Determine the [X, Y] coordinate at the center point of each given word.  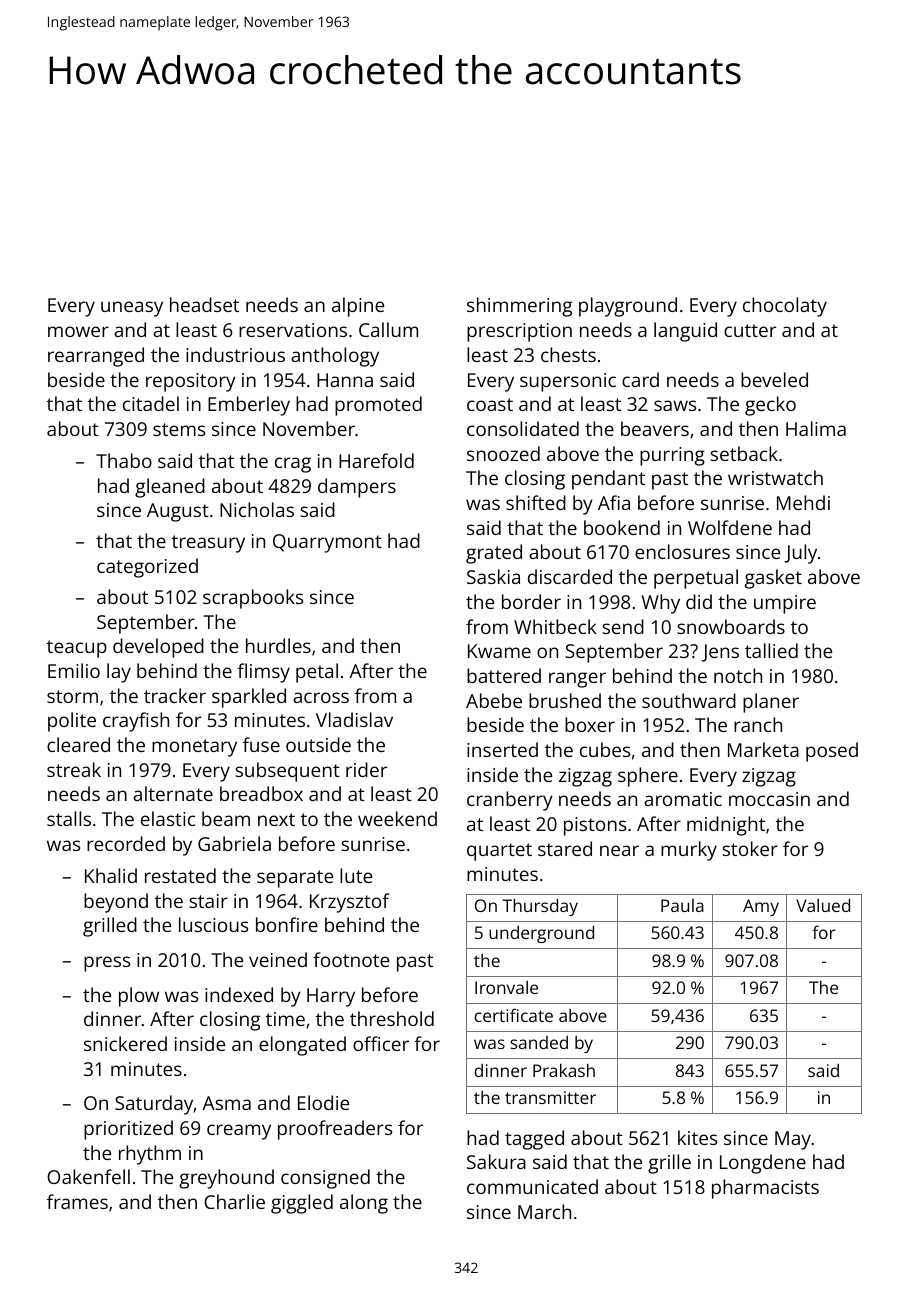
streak [74, 769]
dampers [357, 488]
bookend [622, 527]
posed [832, 752]
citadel [151, 403]
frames [77, 1201]
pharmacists [765, 1189]
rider [366, 769]
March [544, 1211]
